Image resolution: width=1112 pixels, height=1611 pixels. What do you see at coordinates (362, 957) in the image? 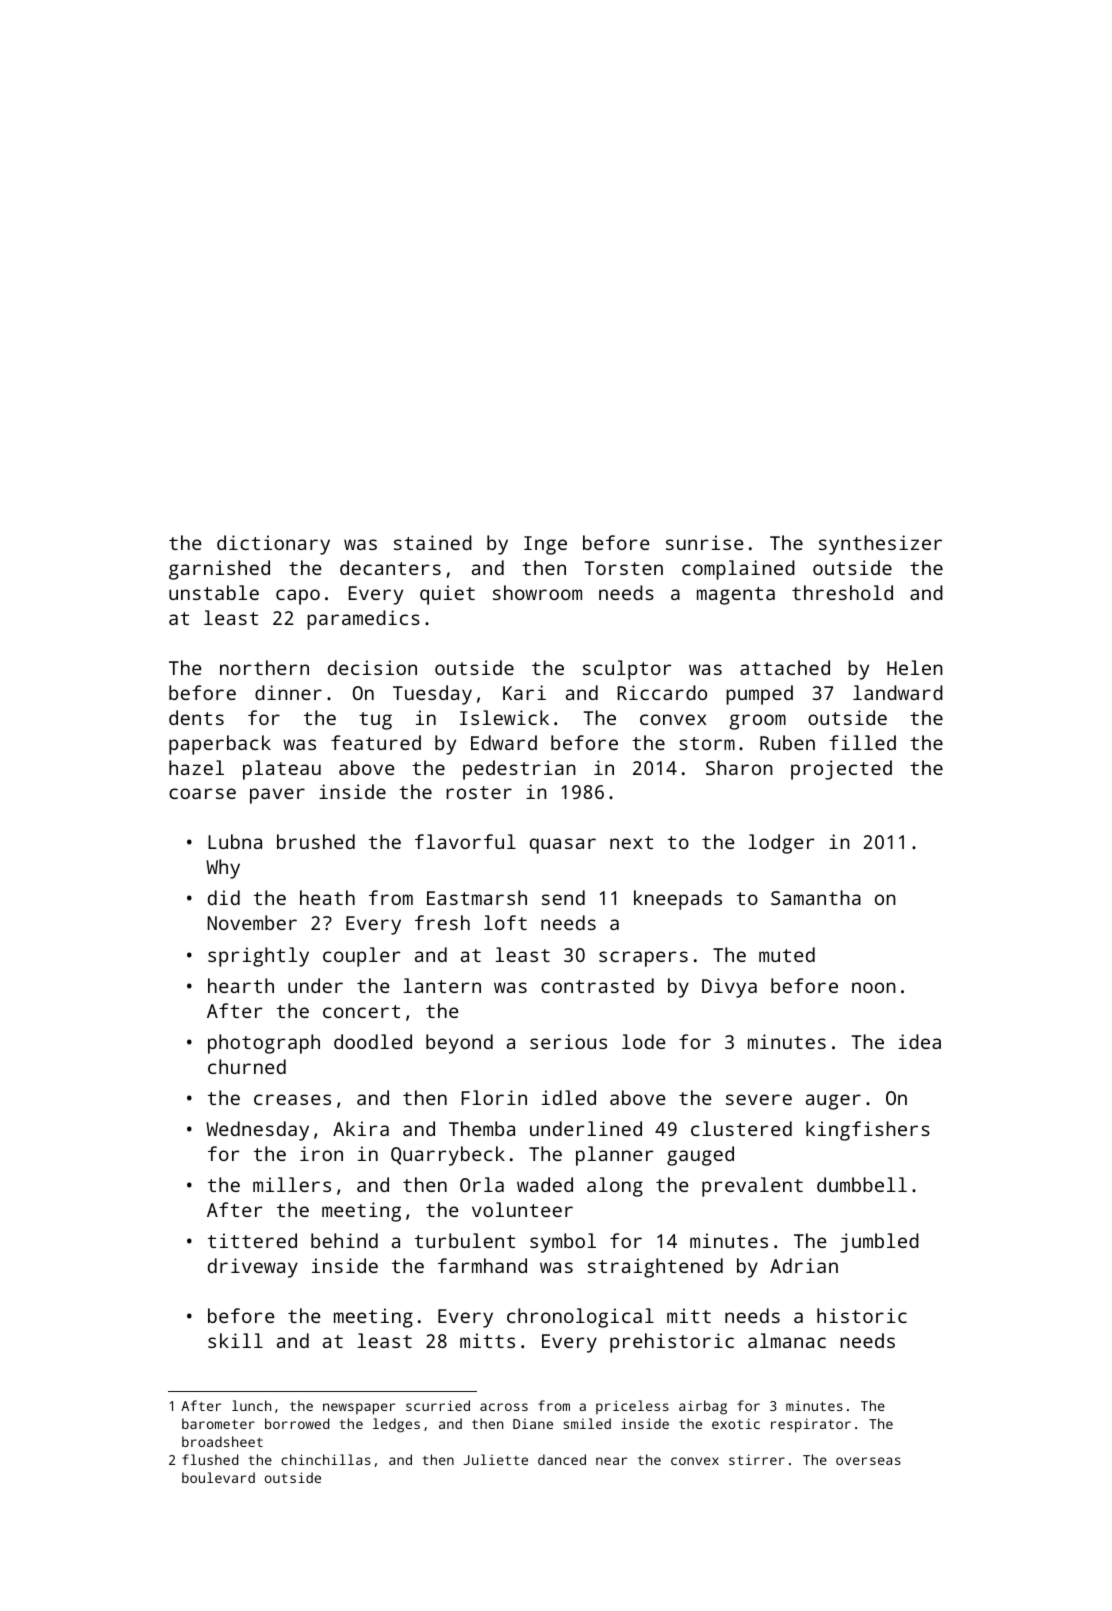
I see `coupler` at bounding box center [362, 957].
